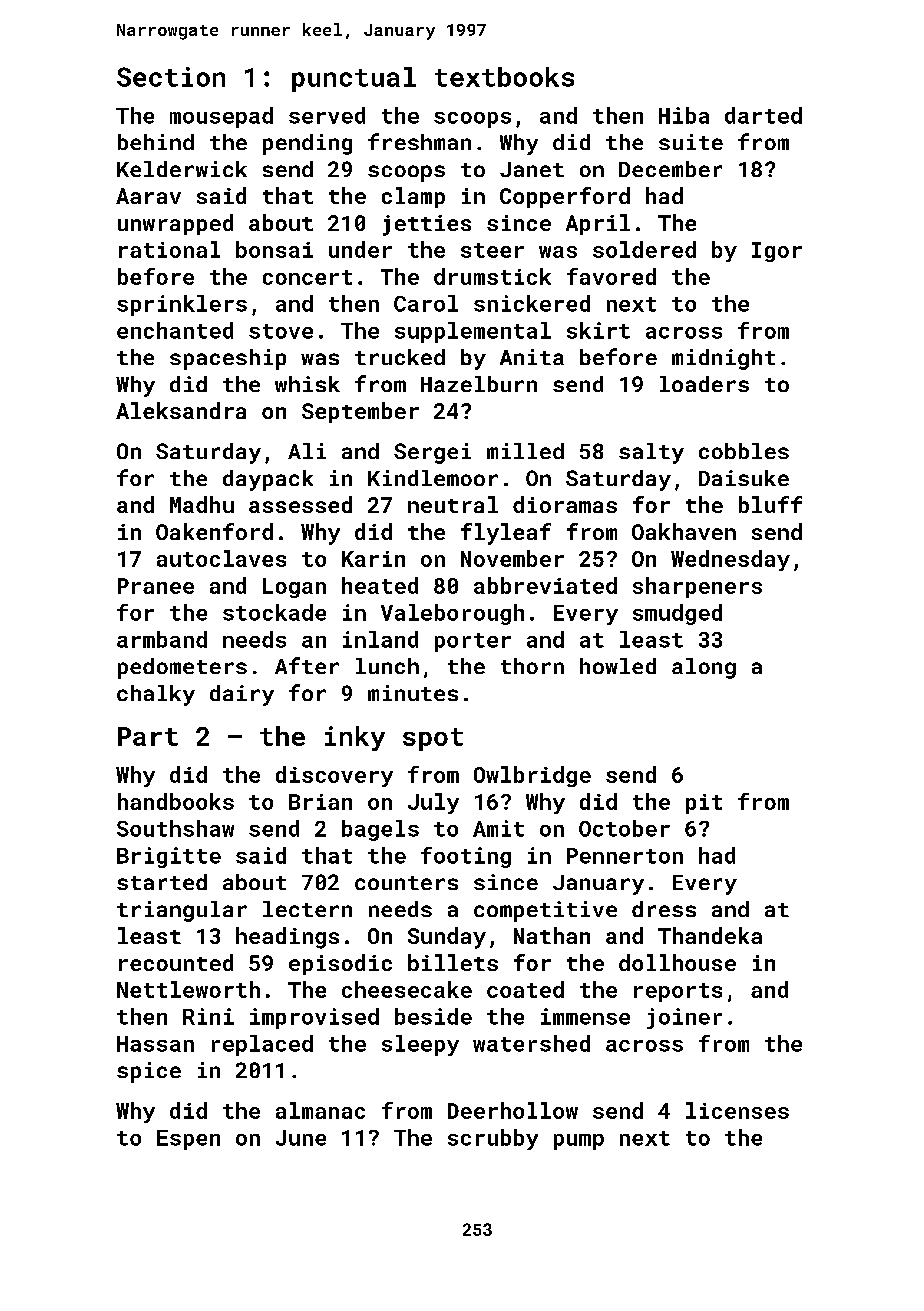 The image size is (924, 1311). What do you see at coordinates (171, 77) in the document?
I see `Section` at bounding box center [171, 77].
